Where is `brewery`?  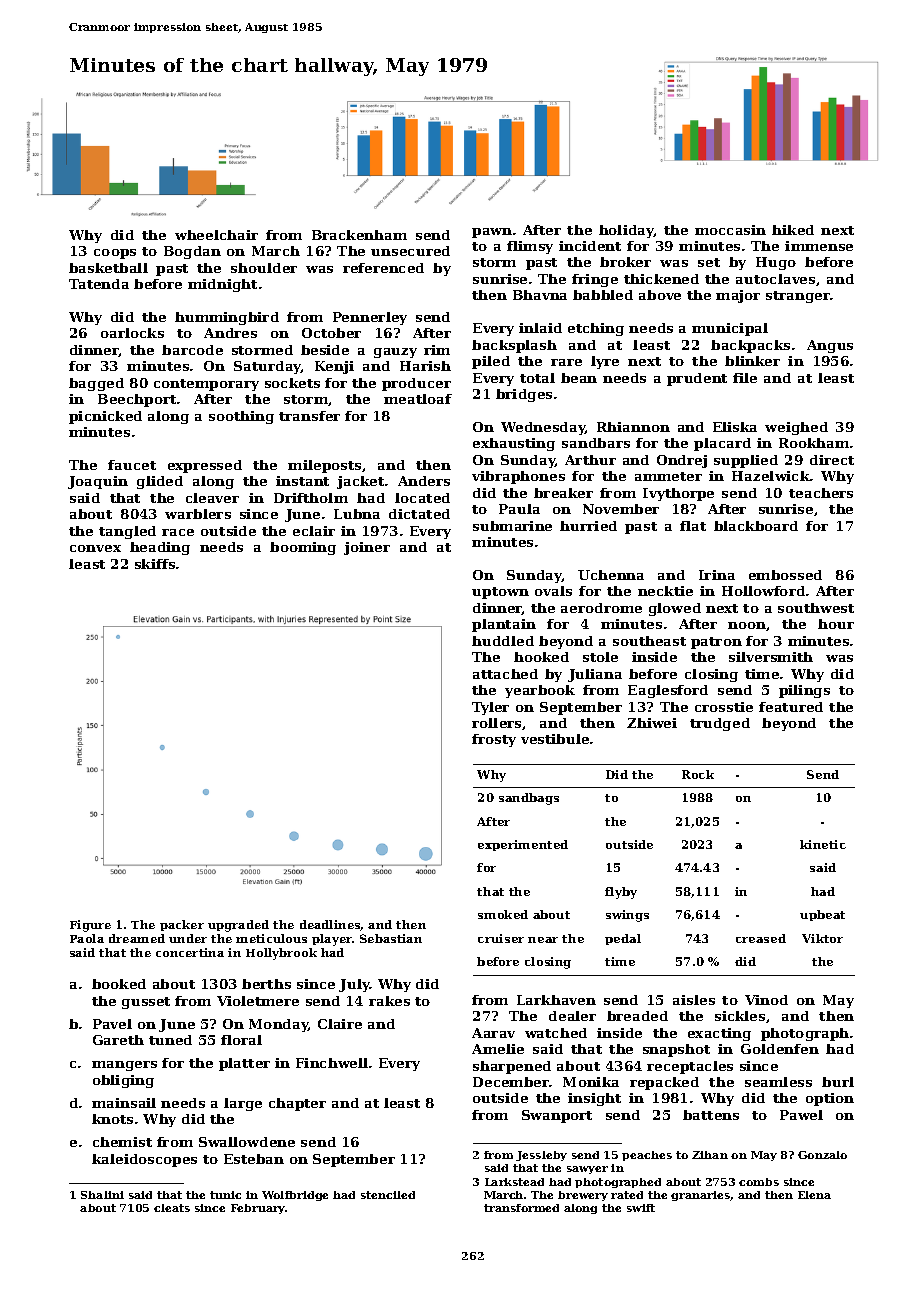
brewery is located at coordinates (583, 1196).
